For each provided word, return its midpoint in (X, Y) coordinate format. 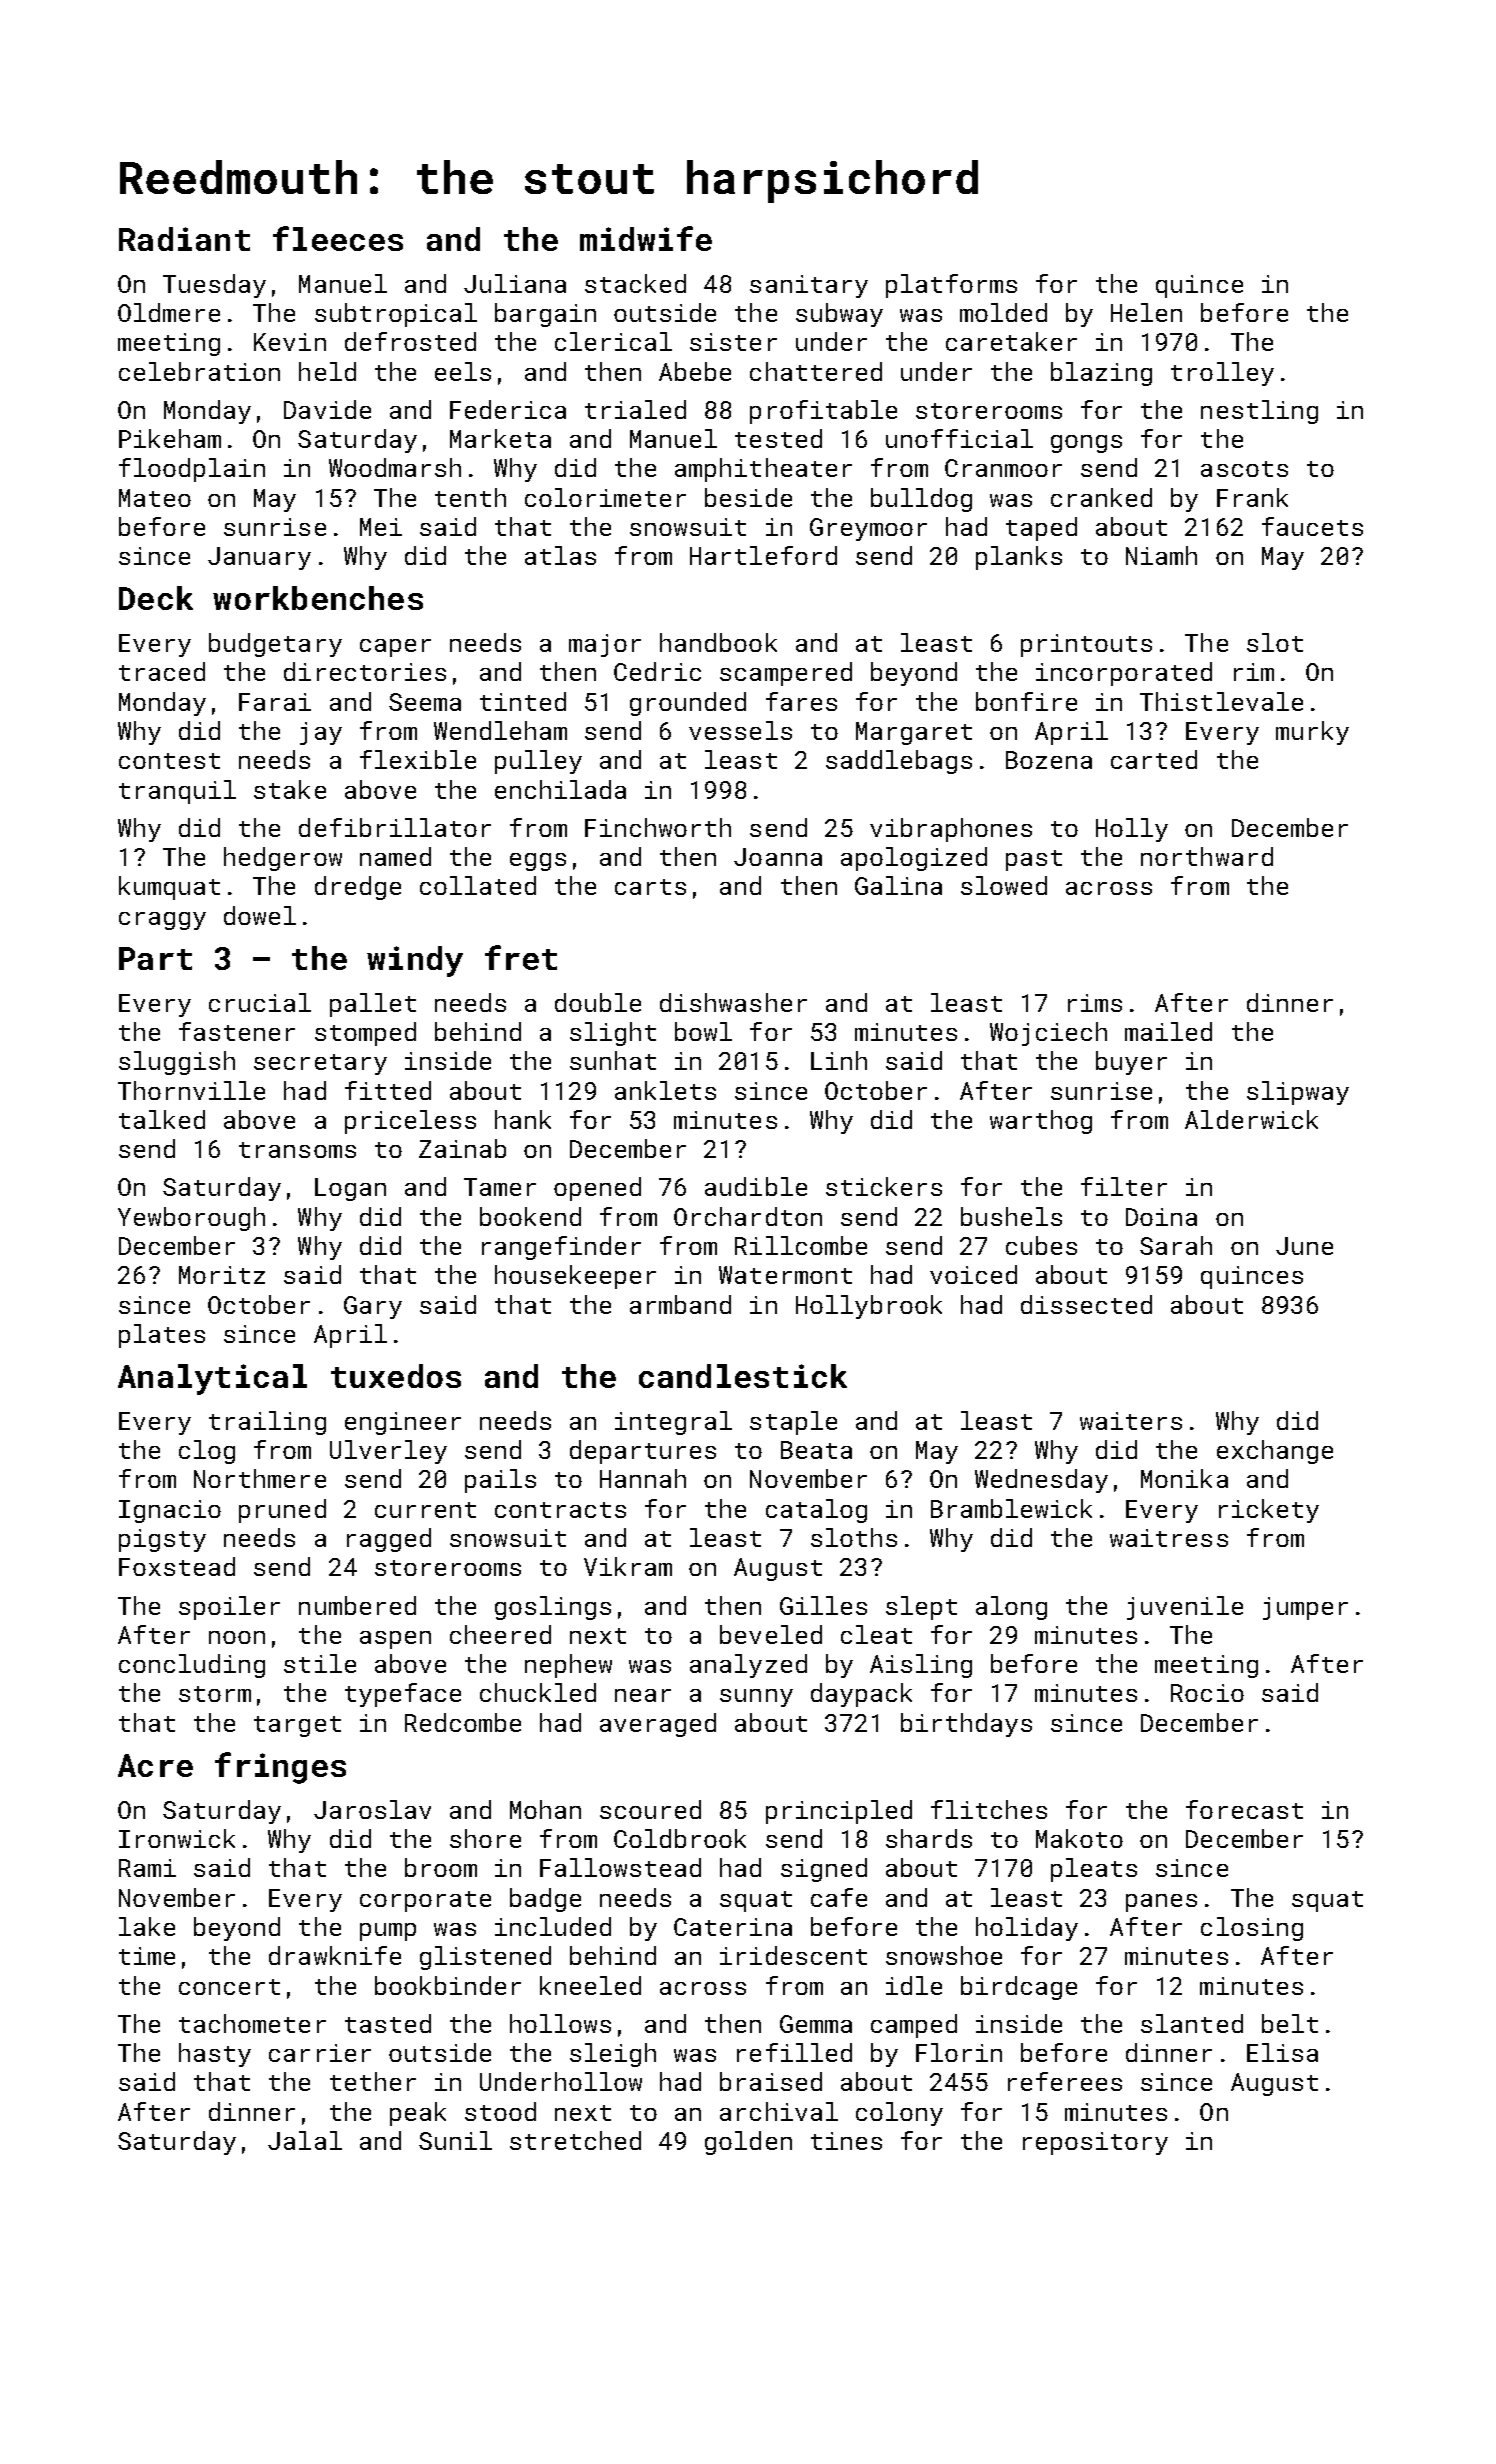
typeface (403, 1695)
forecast (1244, 1809)
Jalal (305, 2140)
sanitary (809, 286)
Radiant (184, 239)
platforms (951, 286)
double (598, 1002)
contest (169, 761)
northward (1207, 856)
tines (846, 2141)
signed (824, 1870)
